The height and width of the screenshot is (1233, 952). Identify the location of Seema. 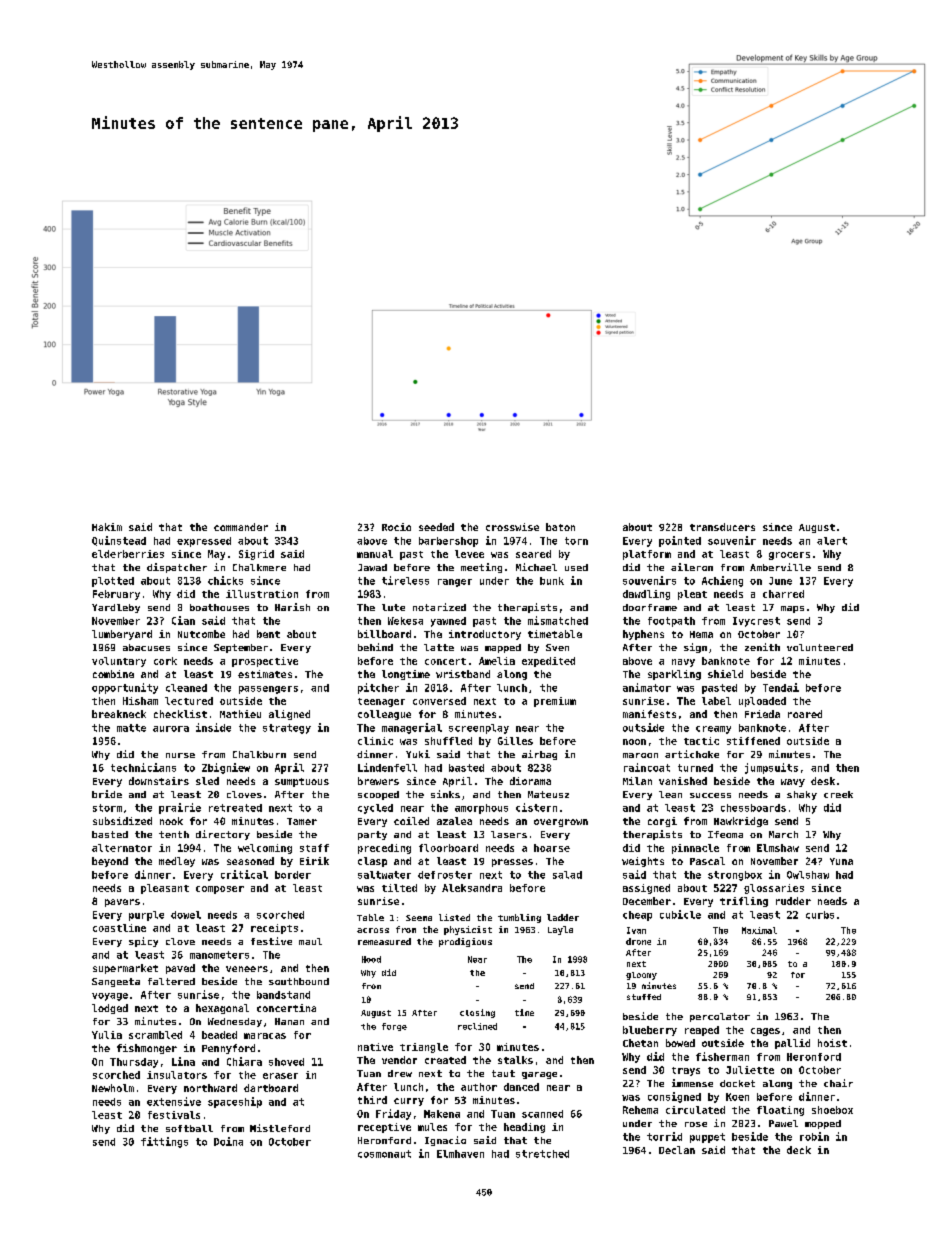
(419, 918).
